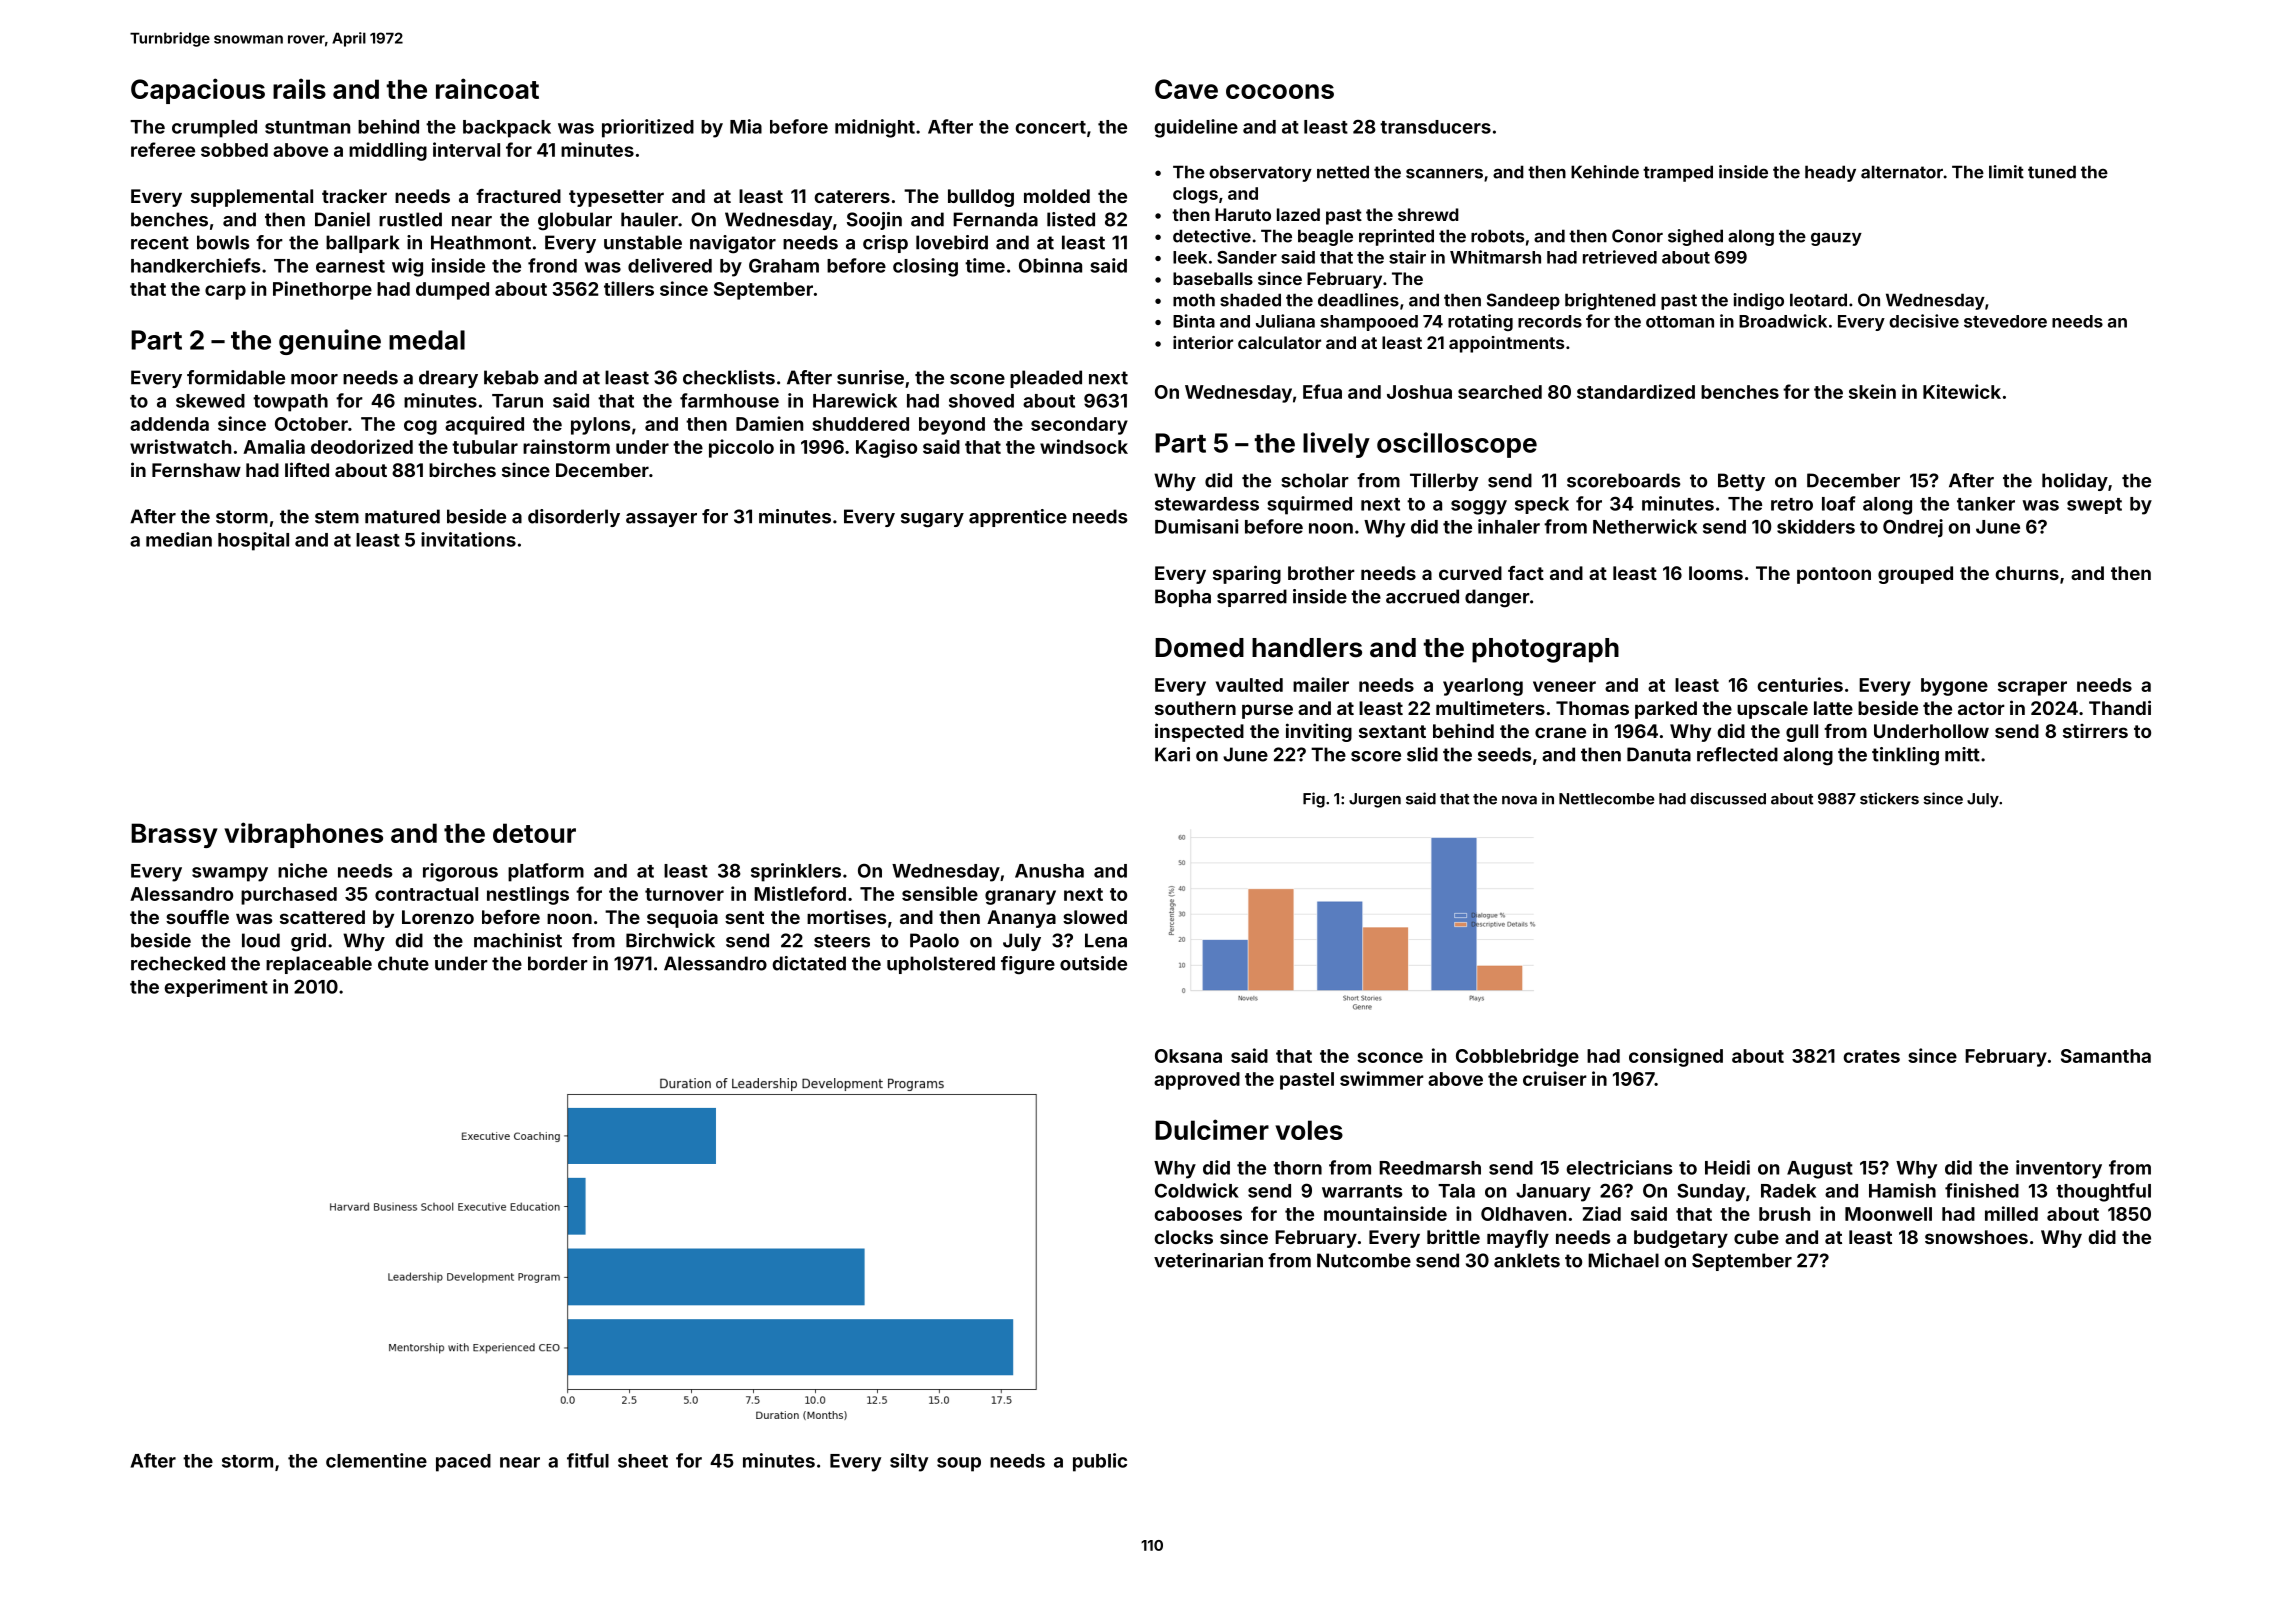 This screenshot has width=2282, height=1614. What do you see at coordinates (179, 539) in the screenshot?
I see `median` at bounding box center [179, 539].
